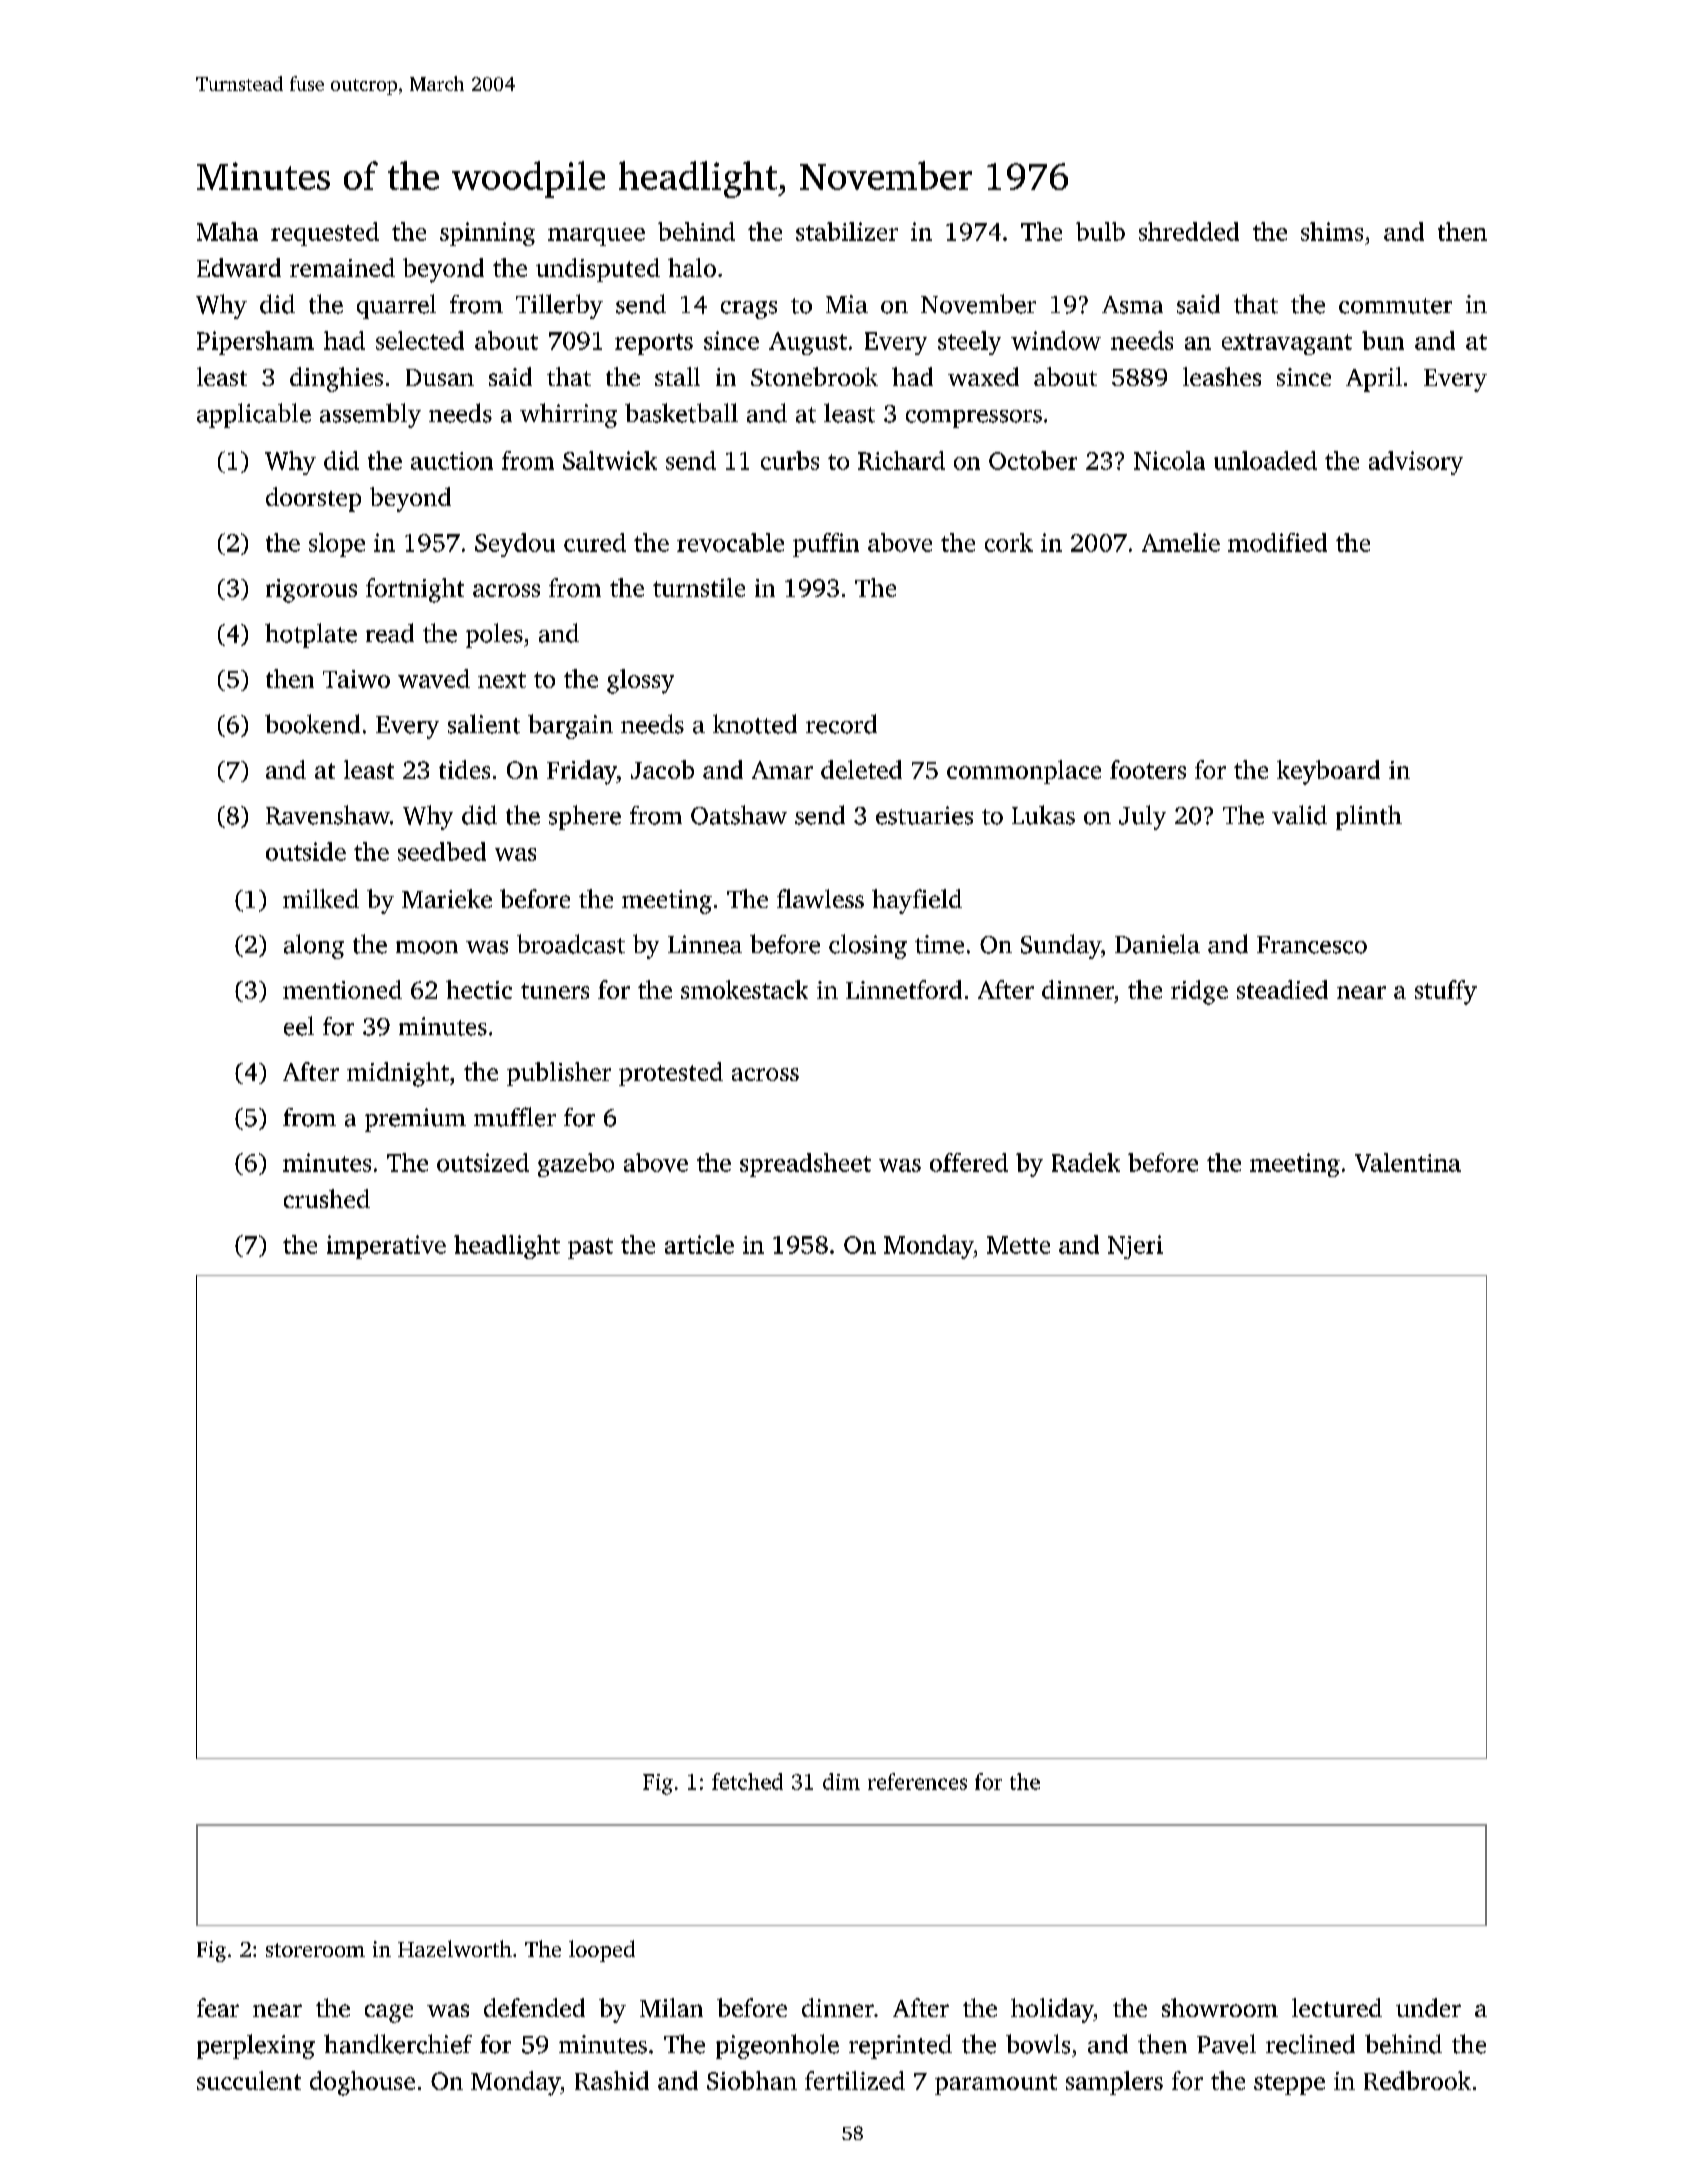  Describe the element at coordinates (747, 1781) in the document. I see `fetched` at that location.
